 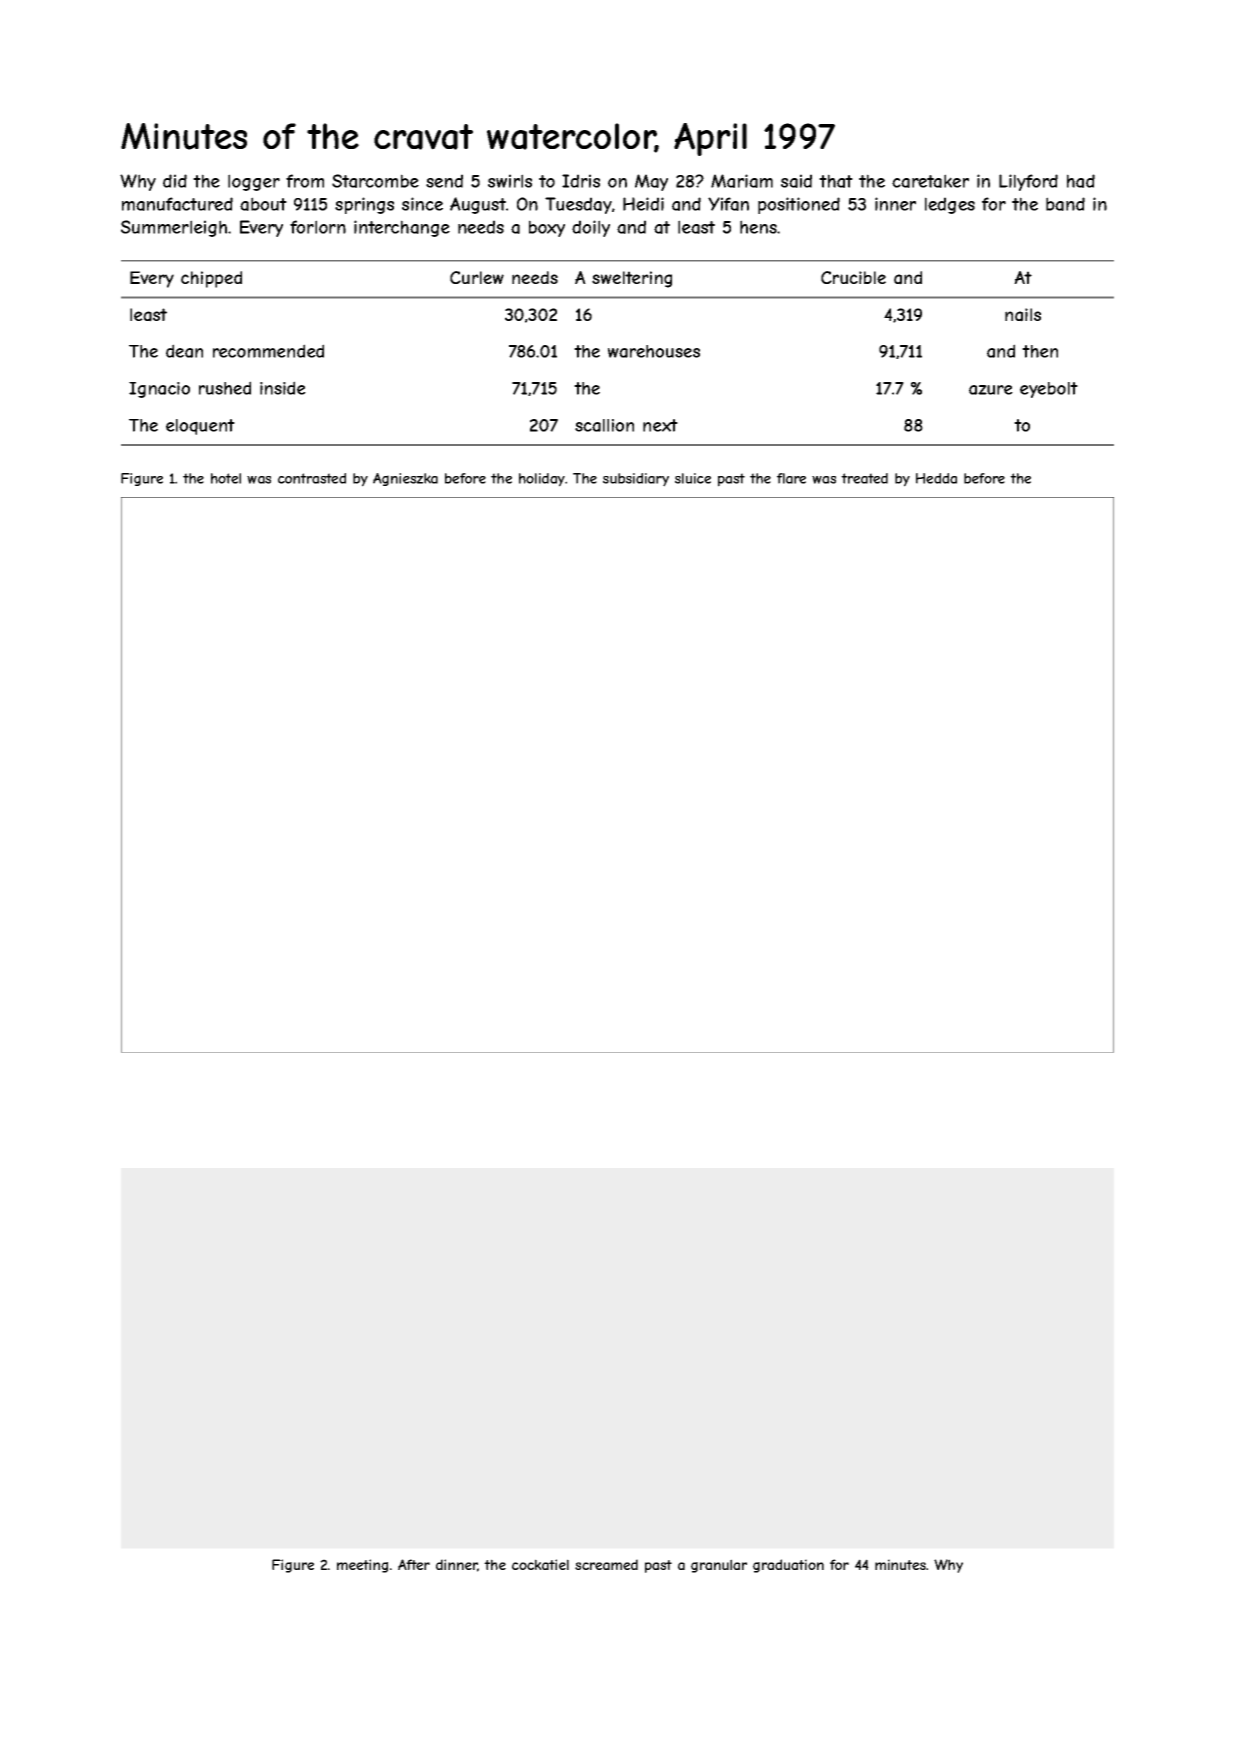 What do you see at coordinates (362, 1566) in the document?
I see `meeting` at bounding box center [362, 1566].
